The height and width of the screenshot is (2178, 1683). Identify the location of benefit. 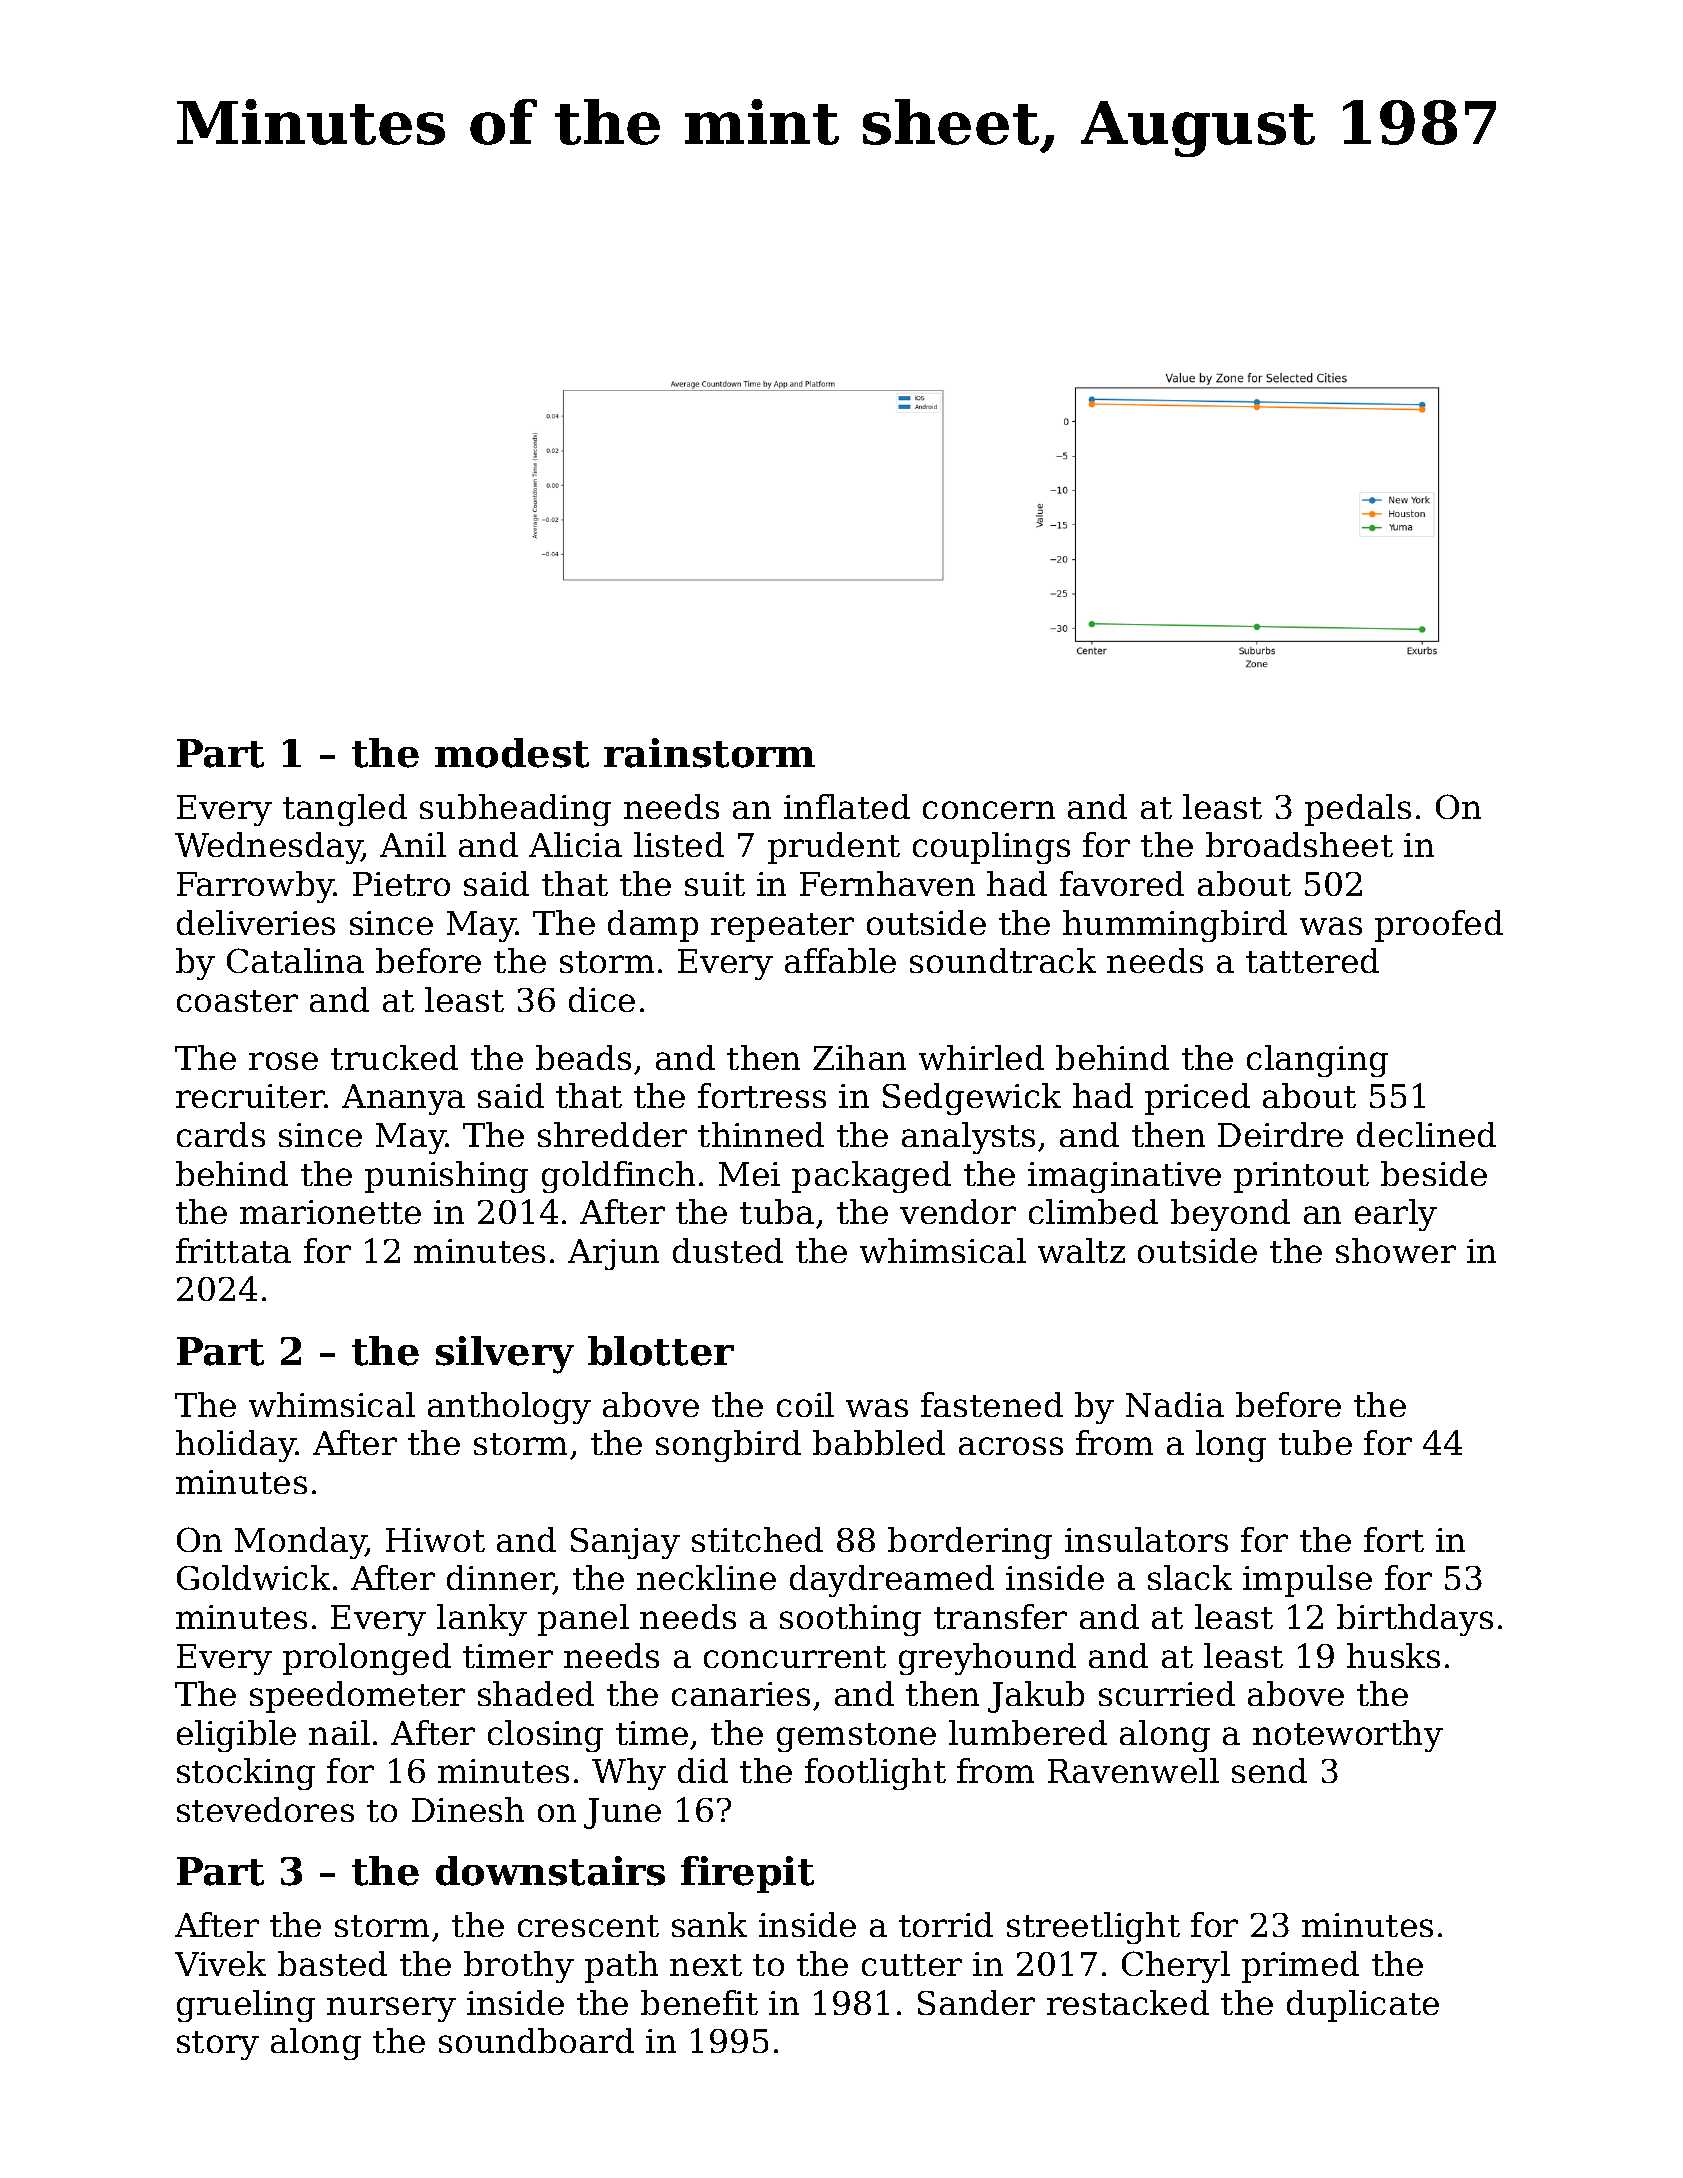
(699, 2002).
